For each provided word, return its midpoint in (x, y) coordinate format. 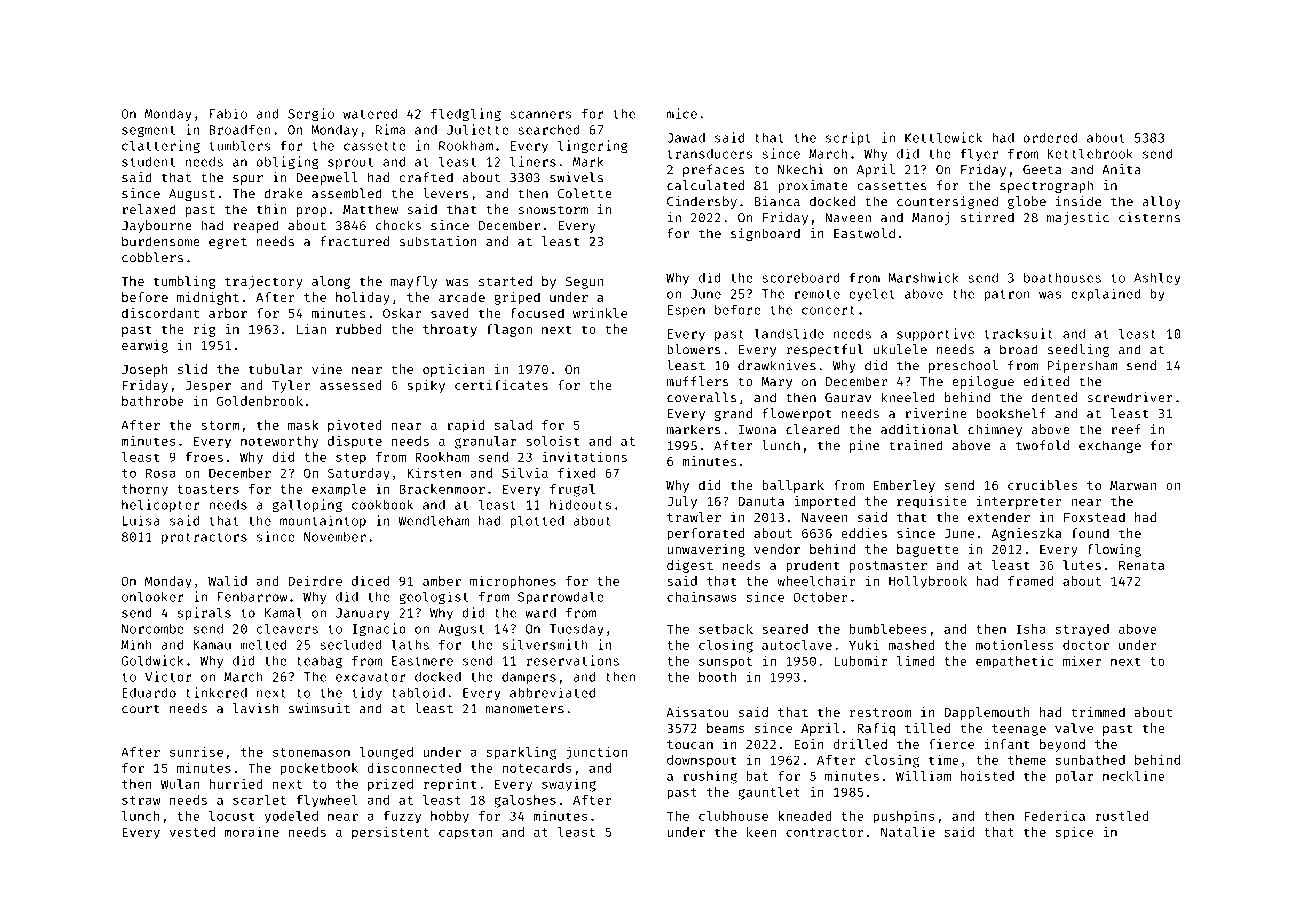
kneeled (908, 397)
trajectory (264, 282)
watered (370, 113)
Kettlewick (944, 137)
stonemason (311, 752)
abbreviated (552, 692)
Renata (1141, 565)
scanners (541, 115)
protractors (204, 538)
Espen (686, 311)
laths (410, 644)
